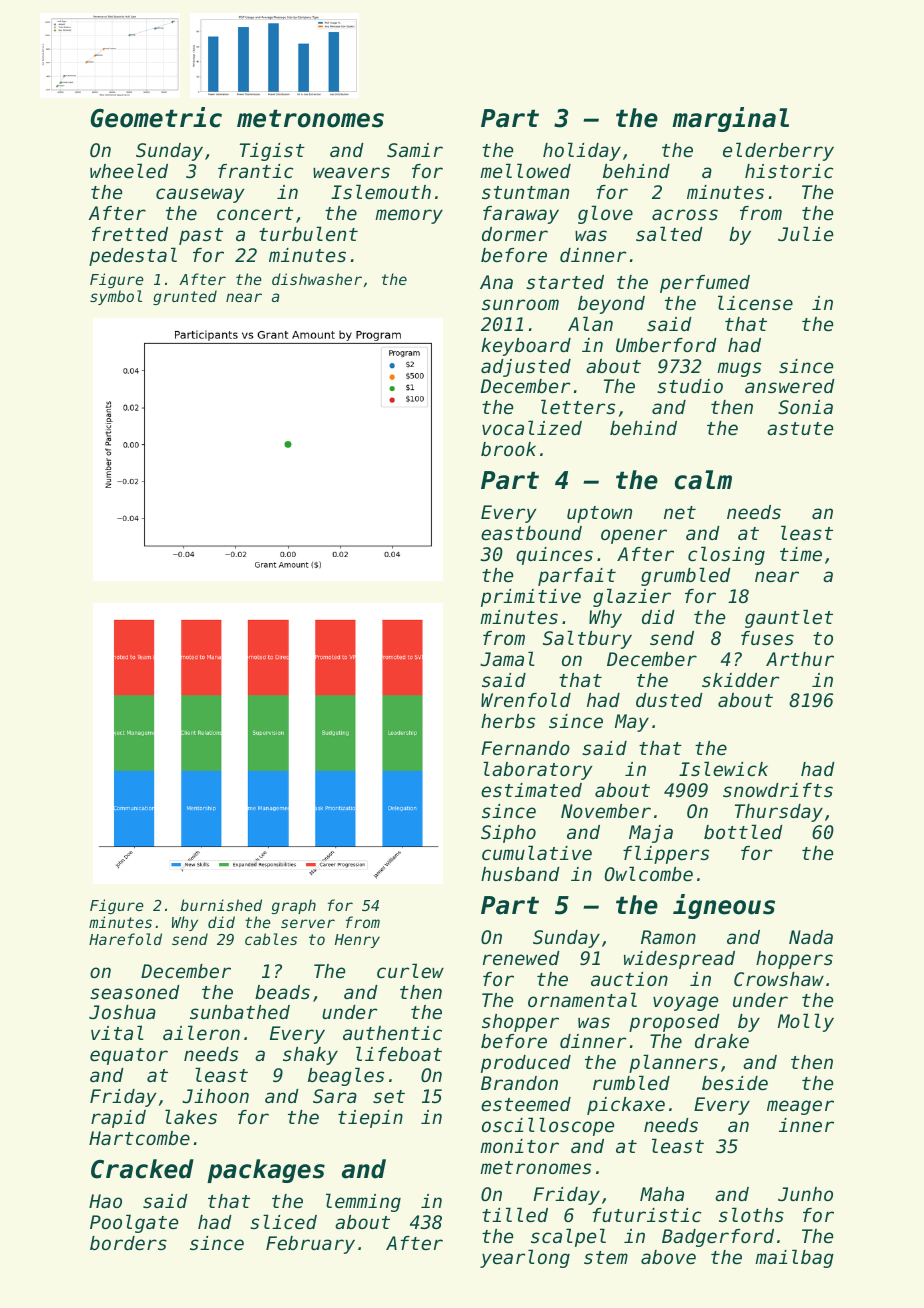 The width and height of the screenshot is (924, 1308). Describe the element at coordinates (723, 768) in the screenshot. I see `Islewick` at that location.
